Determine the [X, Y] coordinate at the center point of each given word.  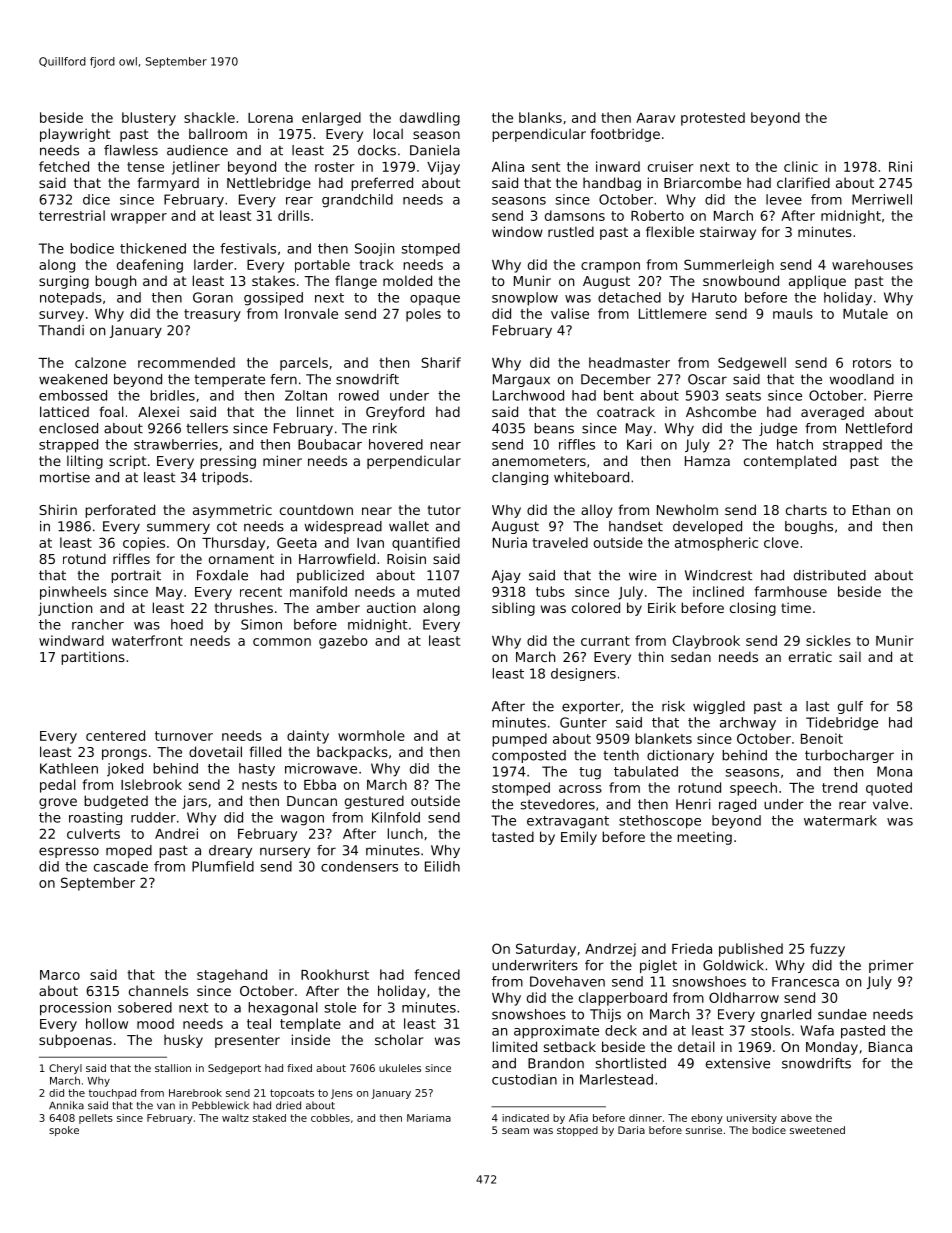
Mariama [429, 1118]
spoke [64, 1131]
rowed [359, 395]
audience [197, 150]
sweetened [817, 1130]
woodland [862, 379]
